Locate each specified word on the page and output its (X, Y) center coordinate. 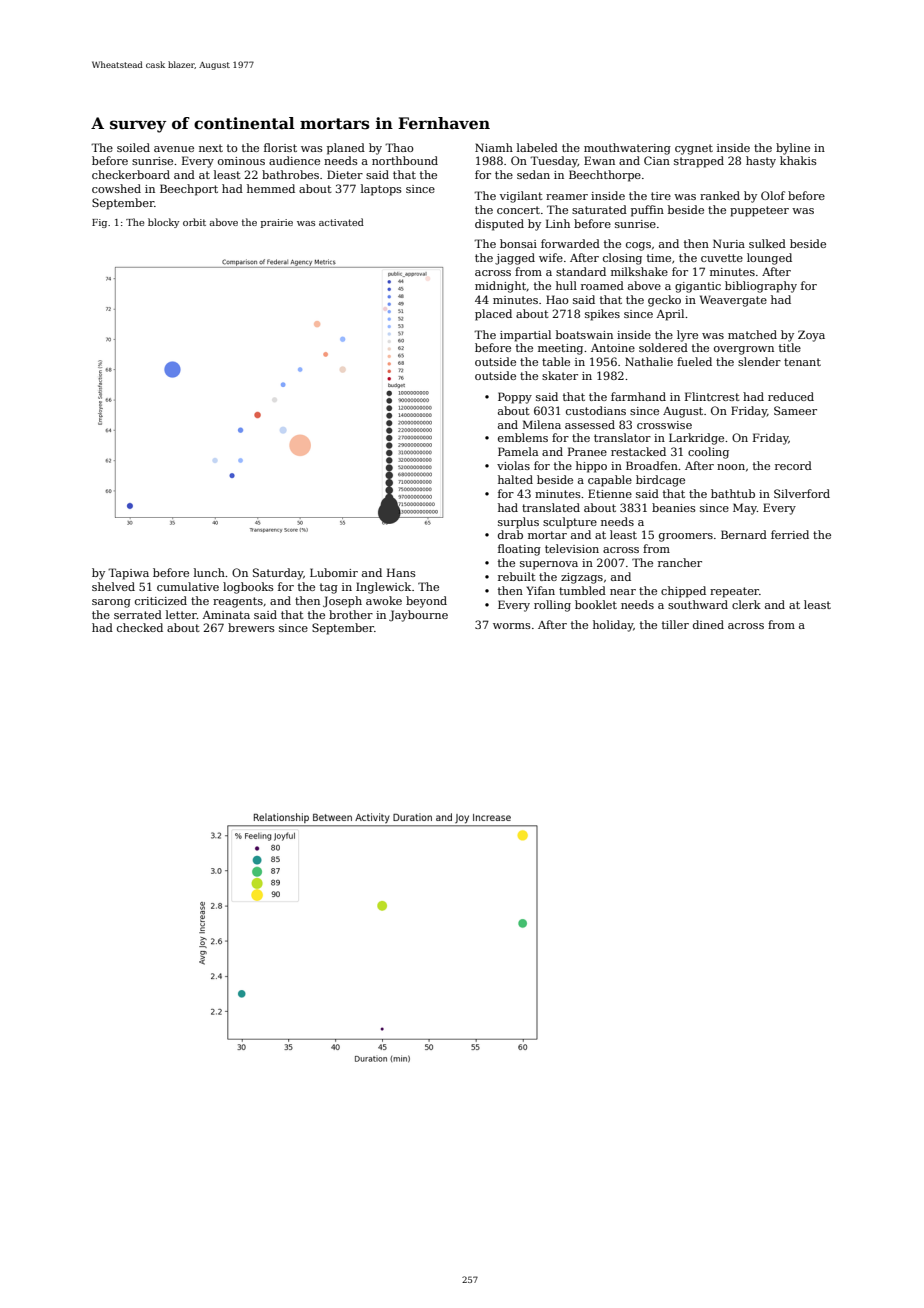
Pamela (518, 451)
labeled (537, 147)
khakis (798, 160)
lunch (209, 572)
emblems (523, 437)
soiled (133, 147)
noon (731, 467)
